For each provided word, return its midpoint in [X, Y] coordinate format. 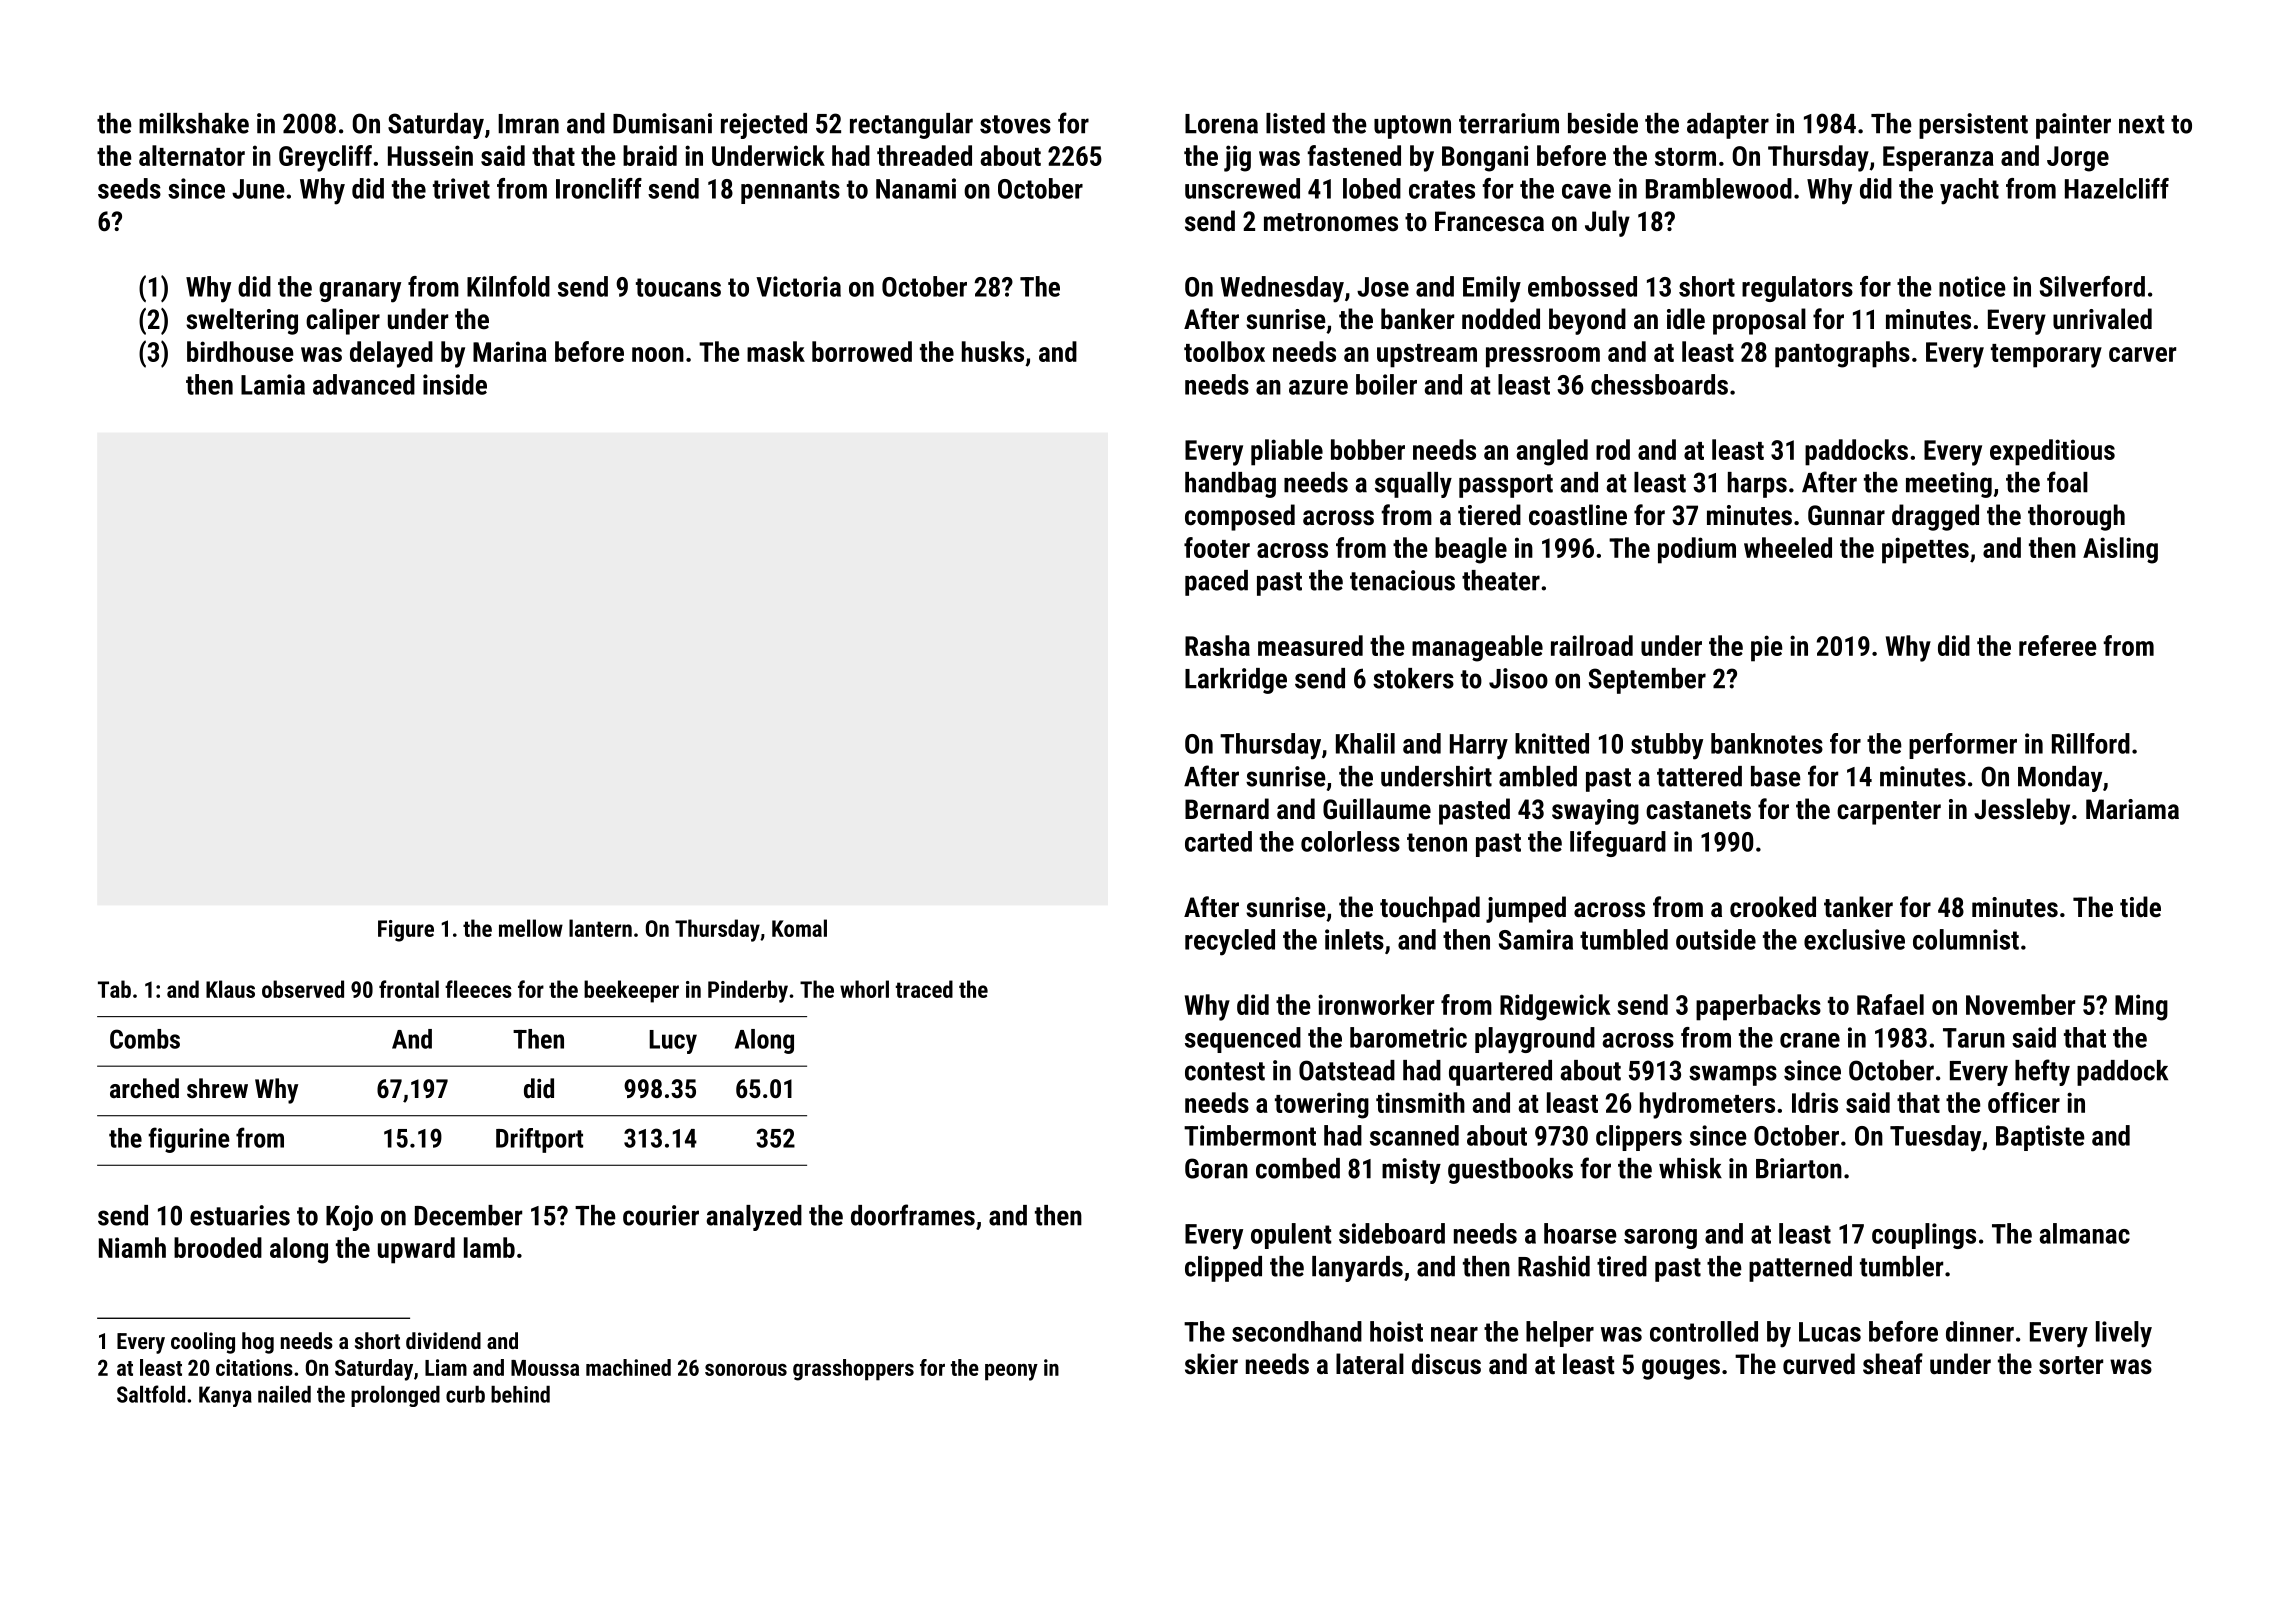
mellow [531, 928]
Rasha [1217, 645]
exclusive [1854, 939]
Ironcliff [599, 188]
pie [1767, 648]
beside [1603, 123]
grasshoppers [853, 1370]
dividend [443, 1340]
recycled [1230, 942]
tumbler [1901, 1266]
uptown [1412, 127]
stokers [1413, 678]
